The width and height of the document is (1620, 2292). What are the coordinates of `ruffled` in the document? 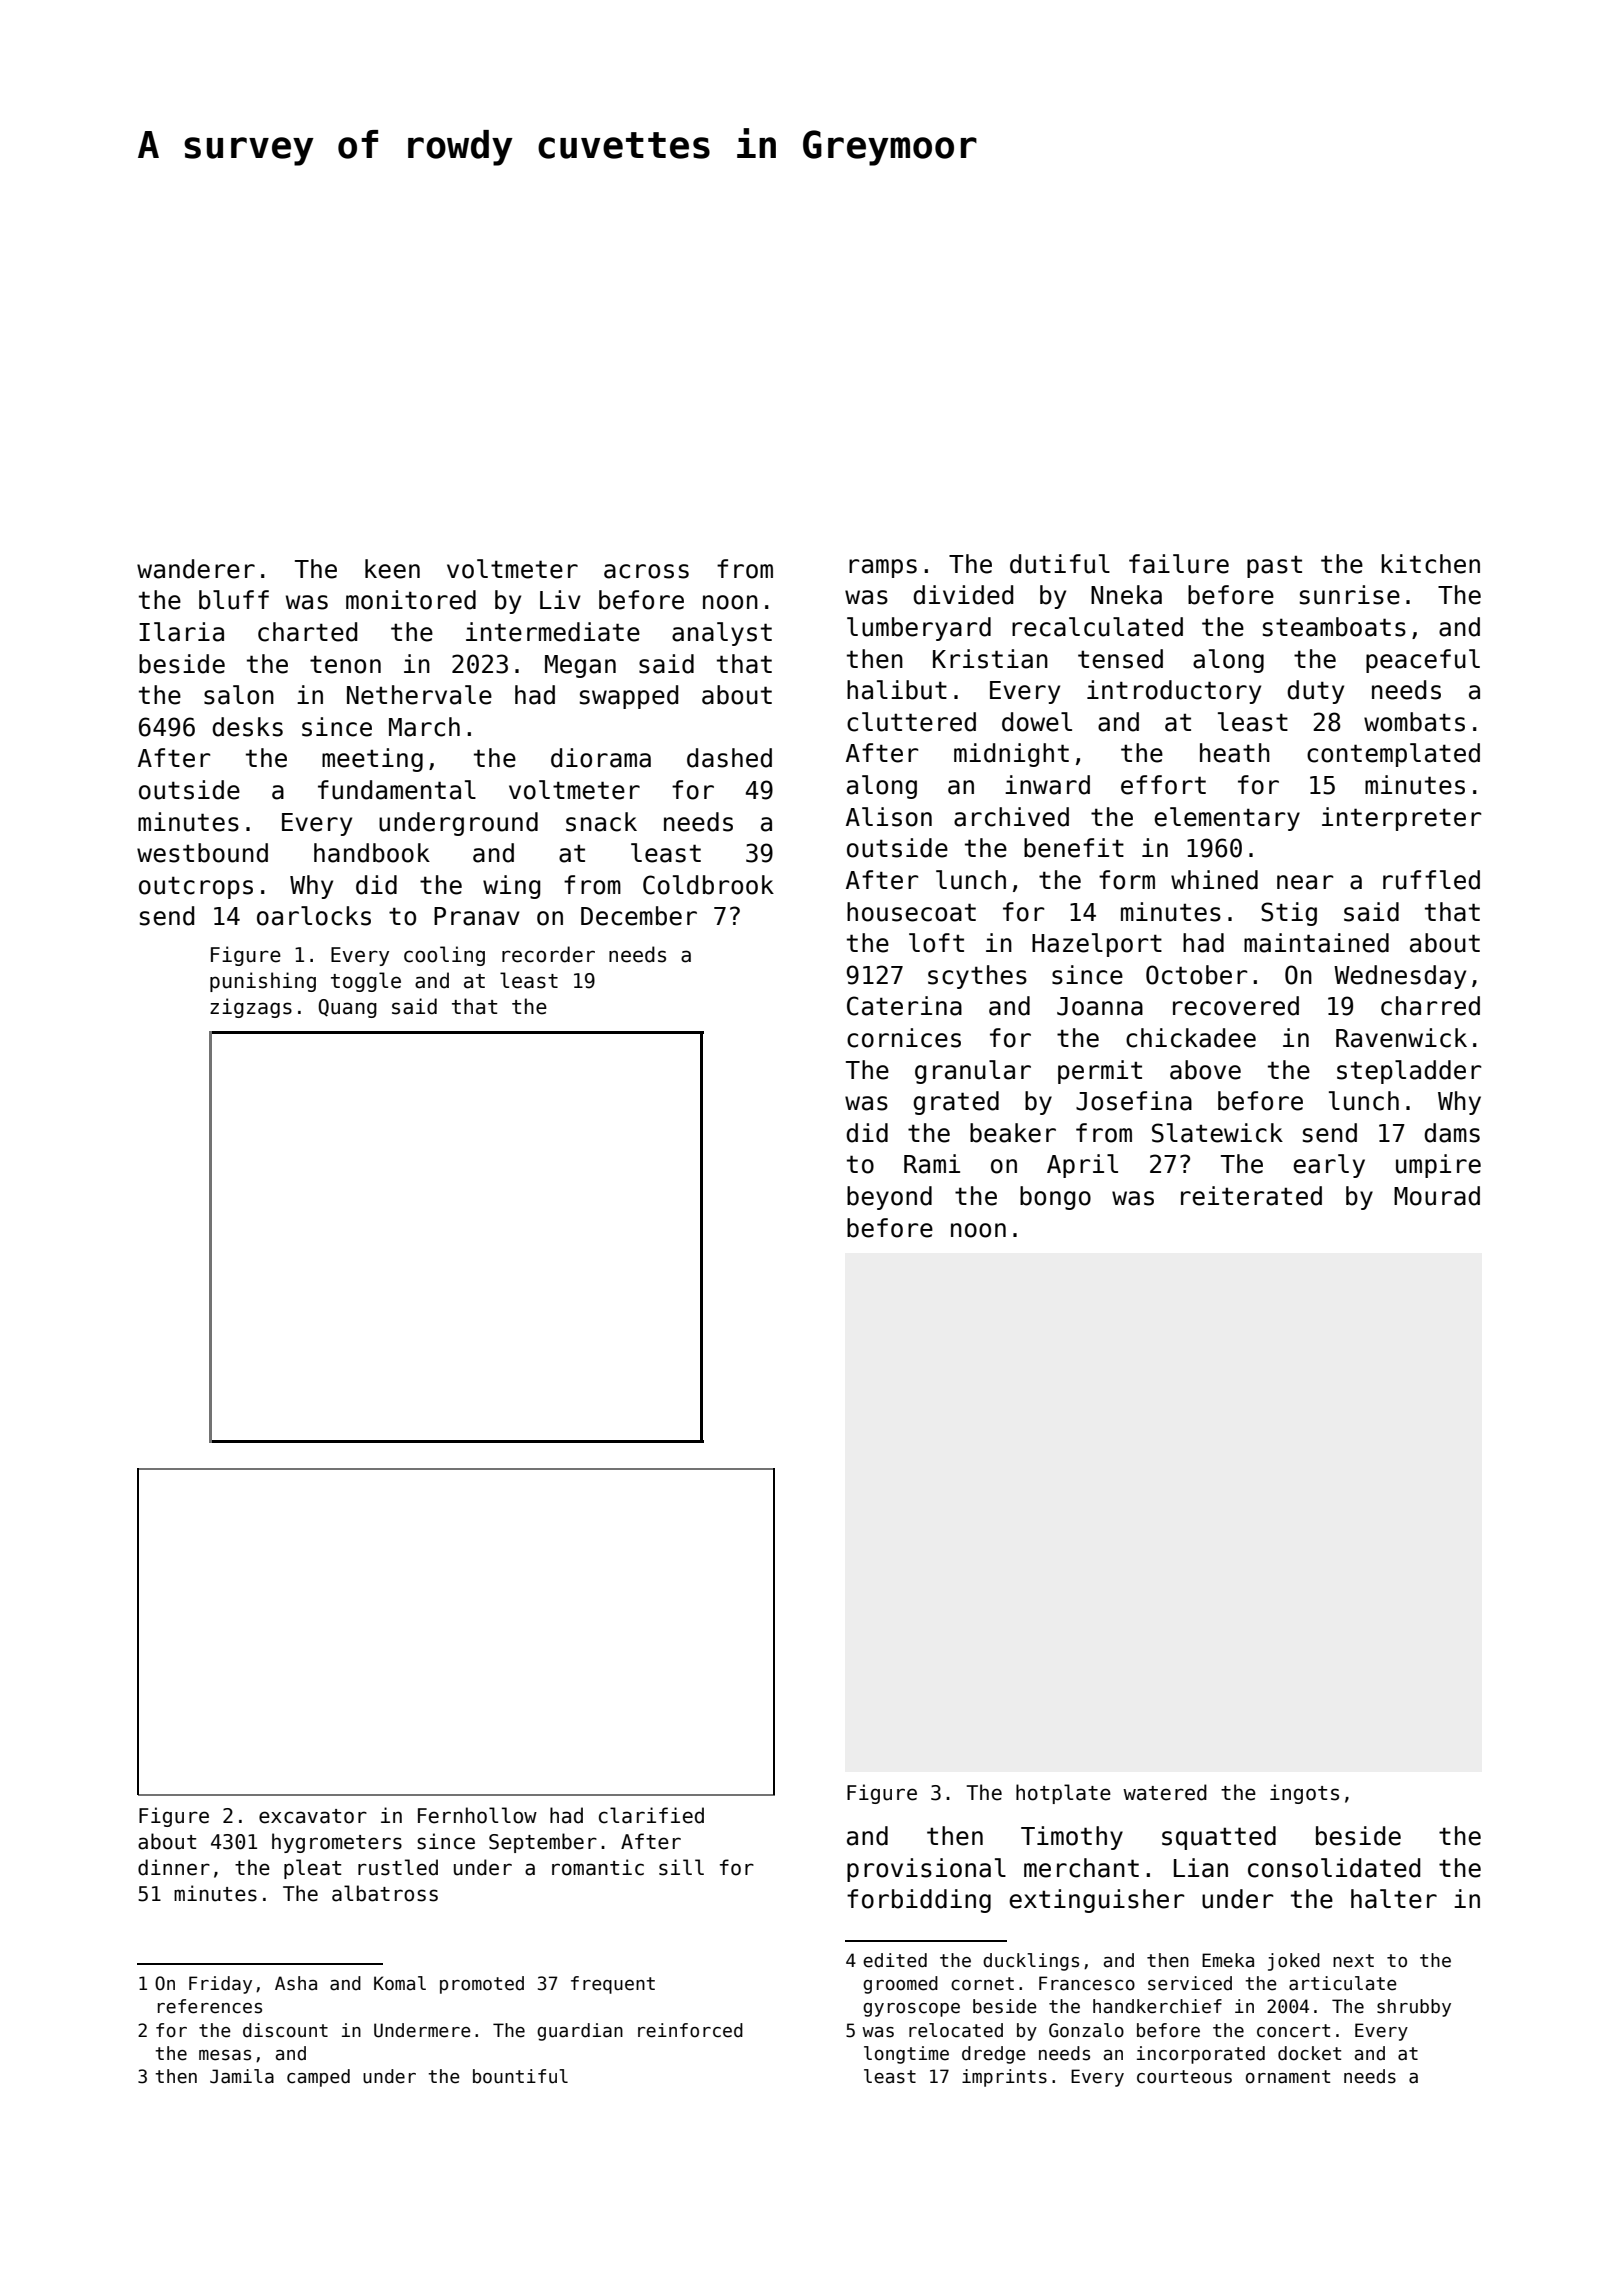 It's located at (1431, 880).
